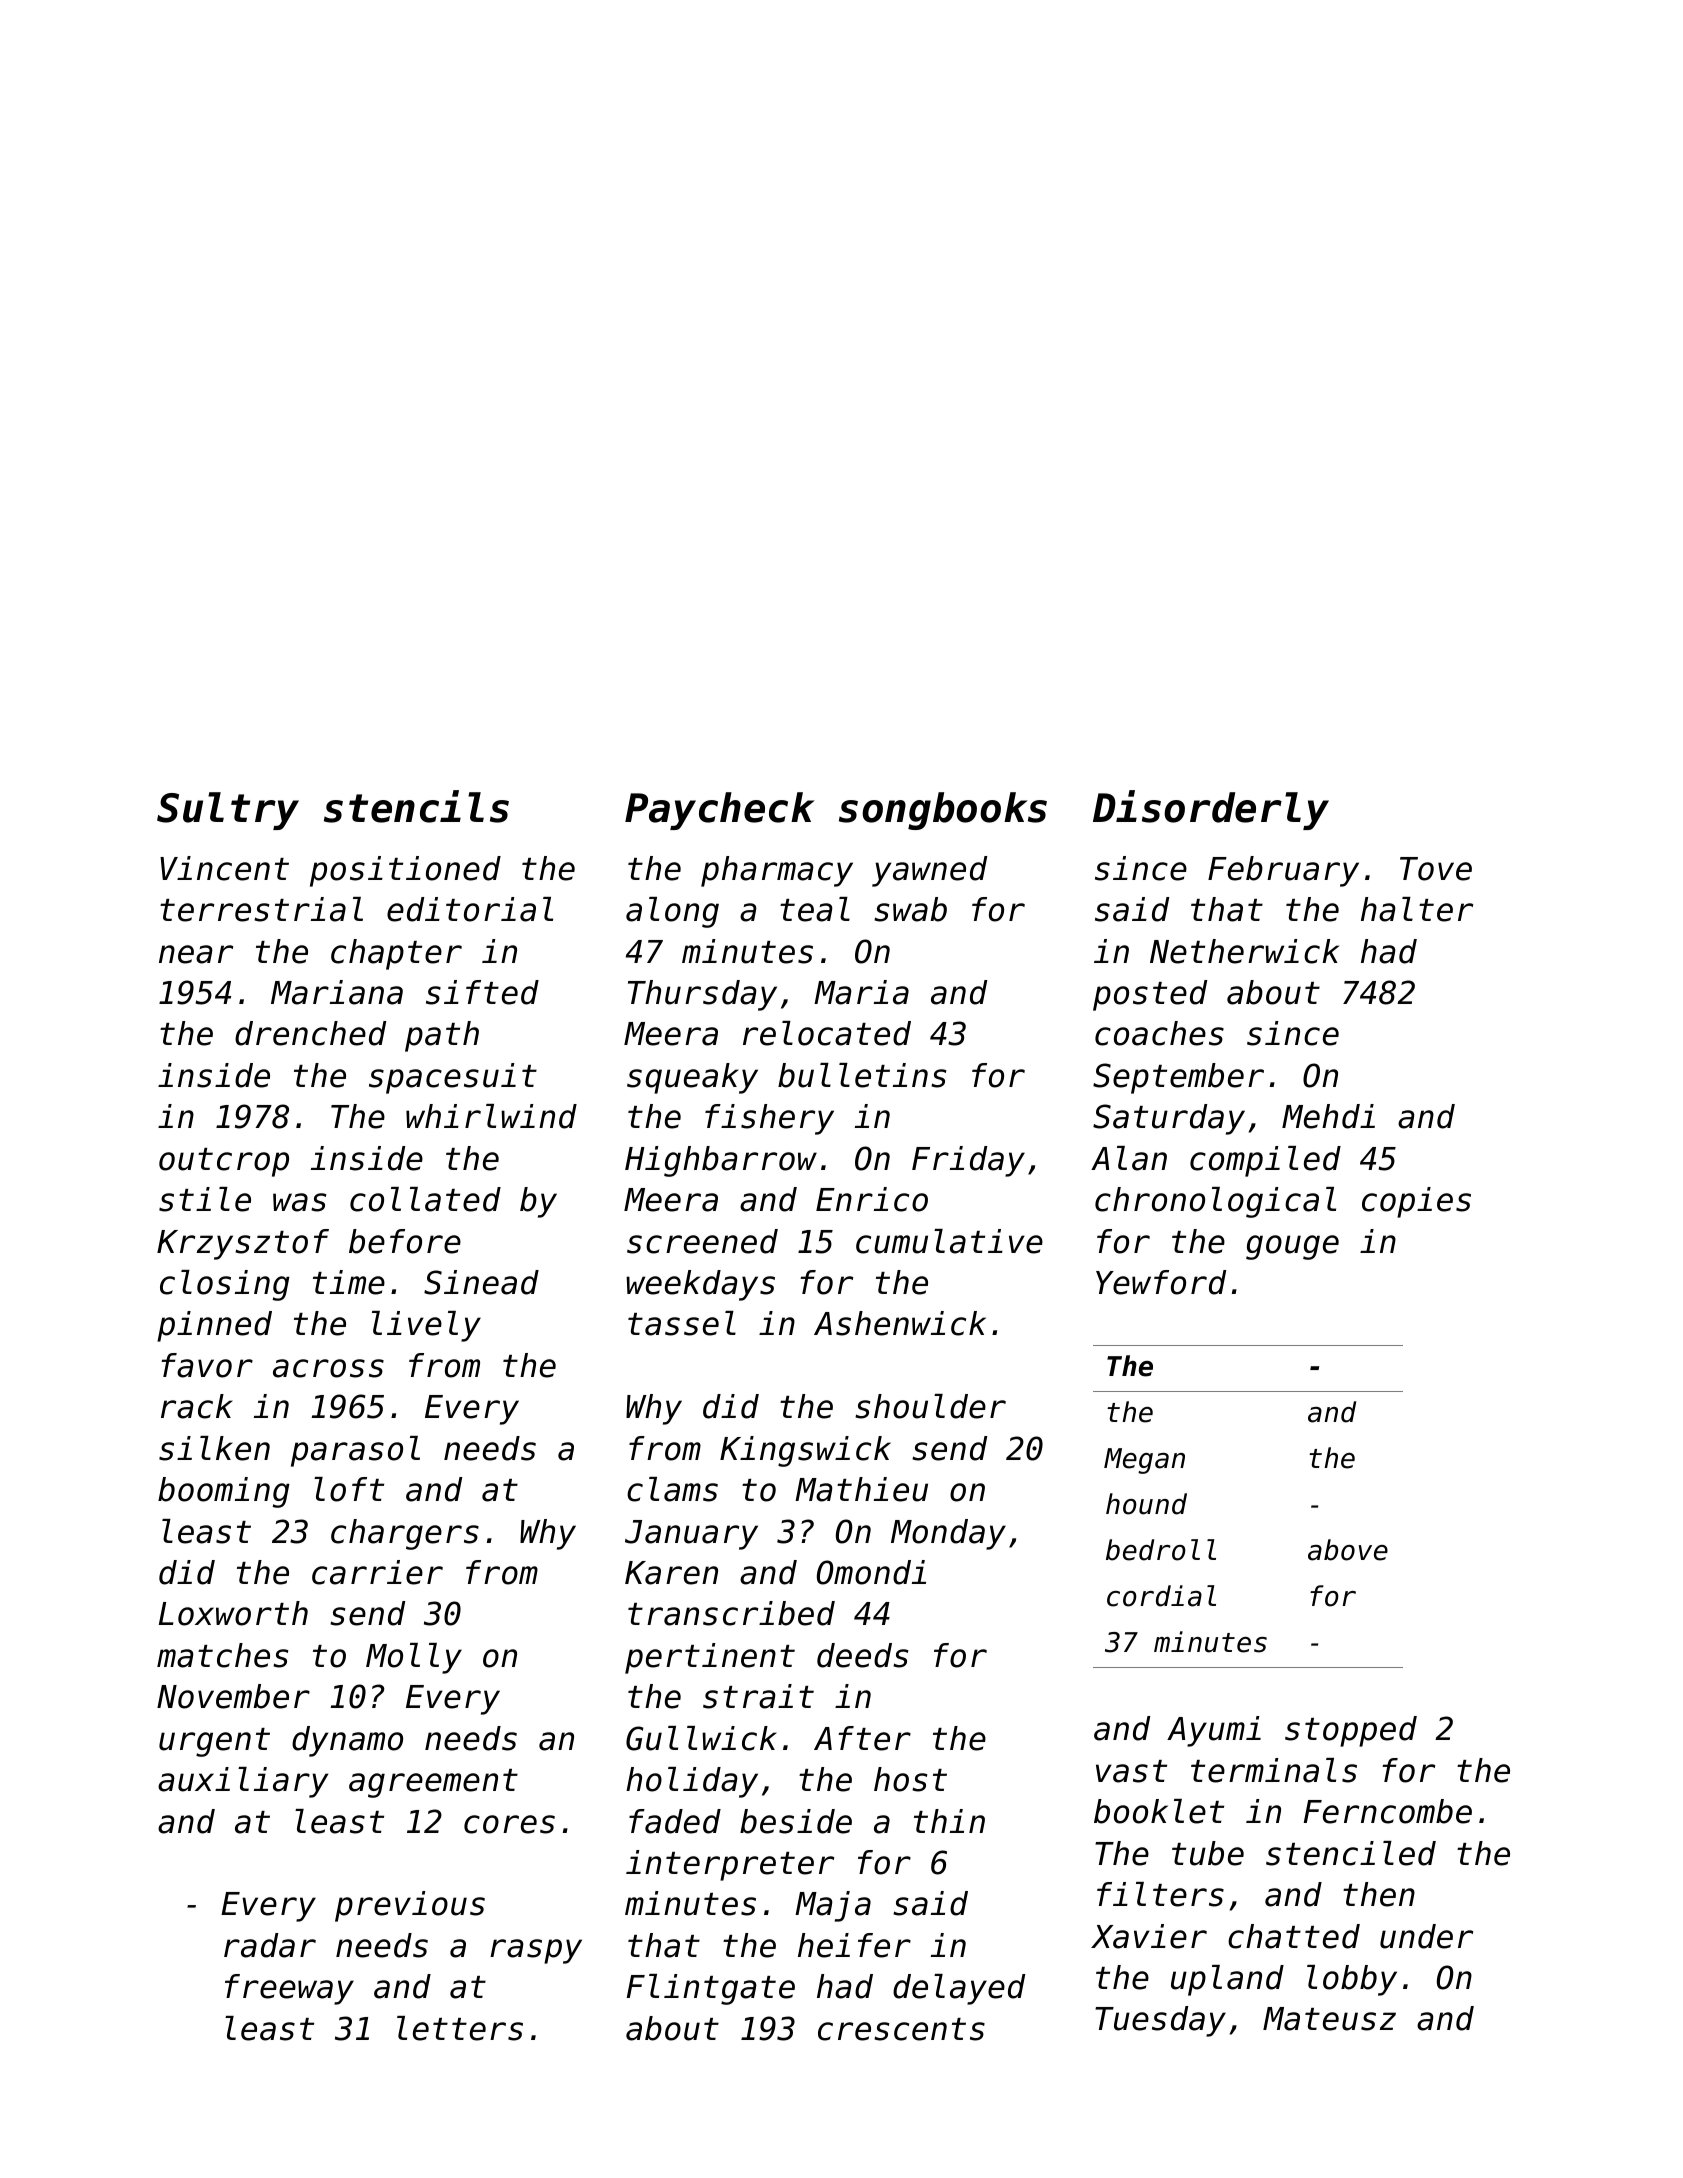 Image resolution: width=1683 pixels, height=2178 pixels. What do you see at coordinates (943, 811) in the screenshot?
I see `songbooks` at bounding box center [943, 811].
